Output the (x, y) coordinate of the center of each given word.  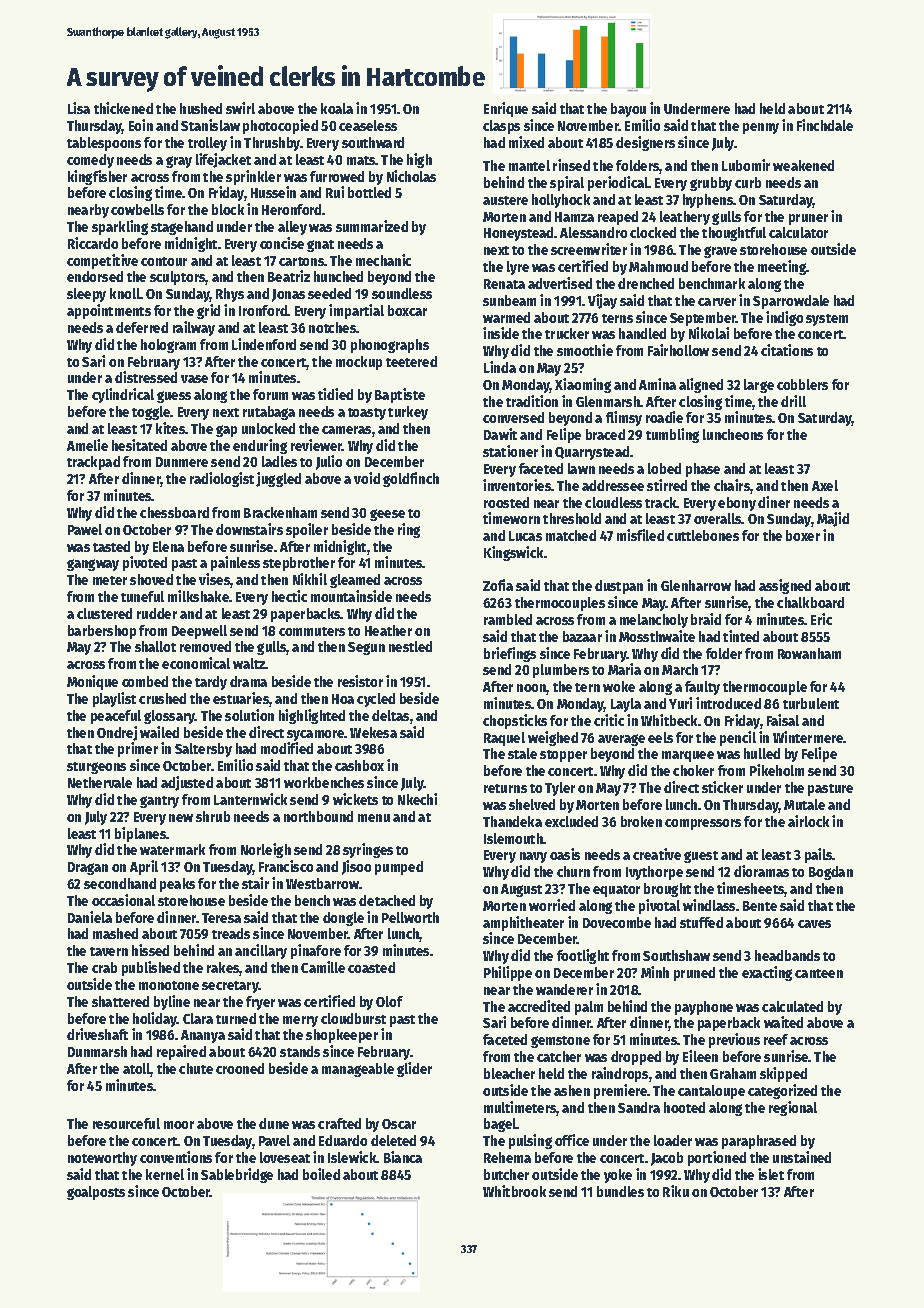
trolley (207, 144)
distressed (146, 377)
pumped (399, 868)
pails (819, 855)
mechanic (383, 260)
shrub (213, 816)
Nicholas (411, 176)
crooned (240, 1068)
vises (214, 579)
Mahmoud (658, 266)
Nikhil (310, 579)
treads (231, 933)
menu (374, 818)
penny (761, 128)
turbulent (811, 703)
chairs (732, 485)
